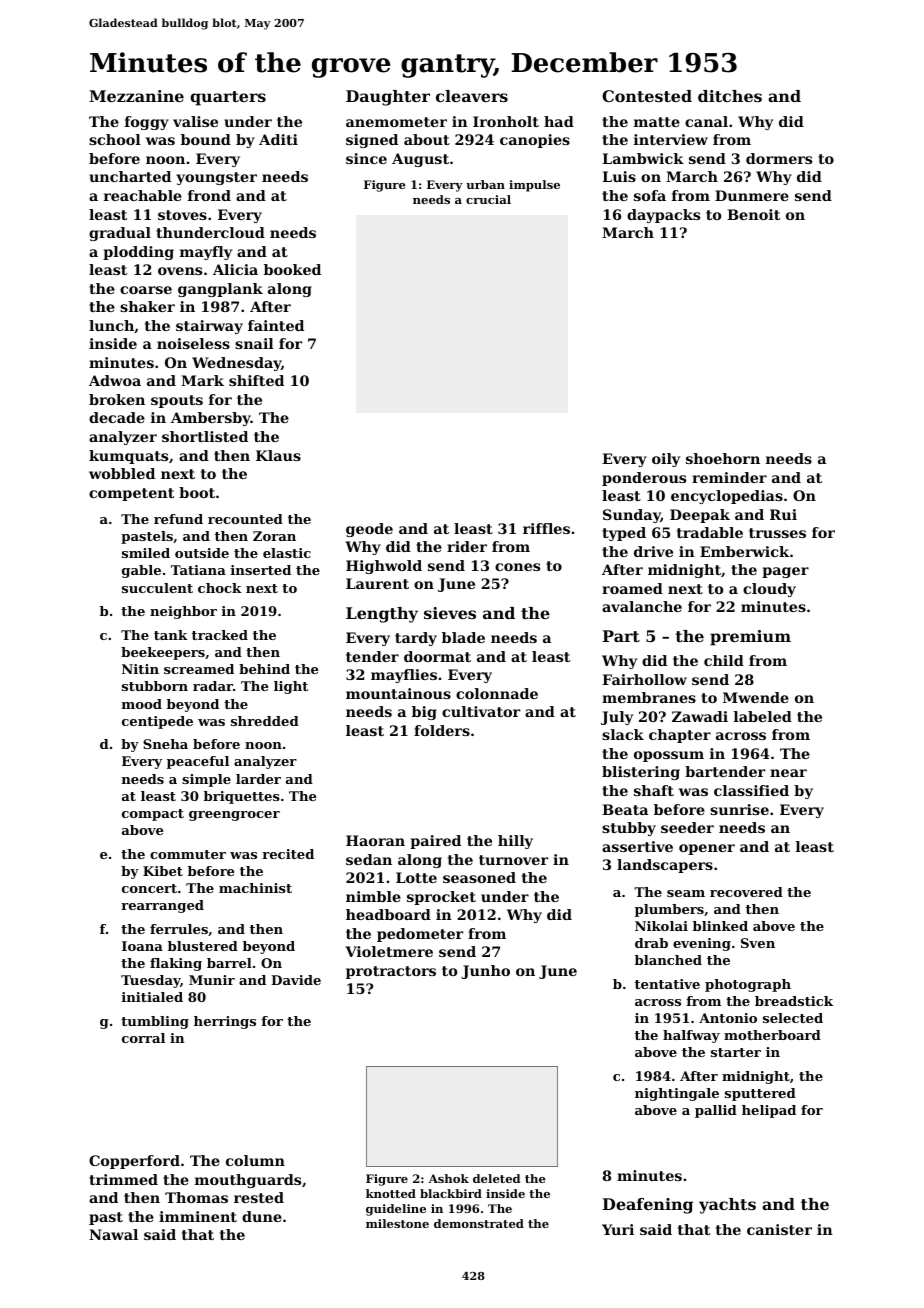  What do you see at coordinates (663, 216) in the screenshot?
I see `daypacks` at bounding box center [663, 216].
